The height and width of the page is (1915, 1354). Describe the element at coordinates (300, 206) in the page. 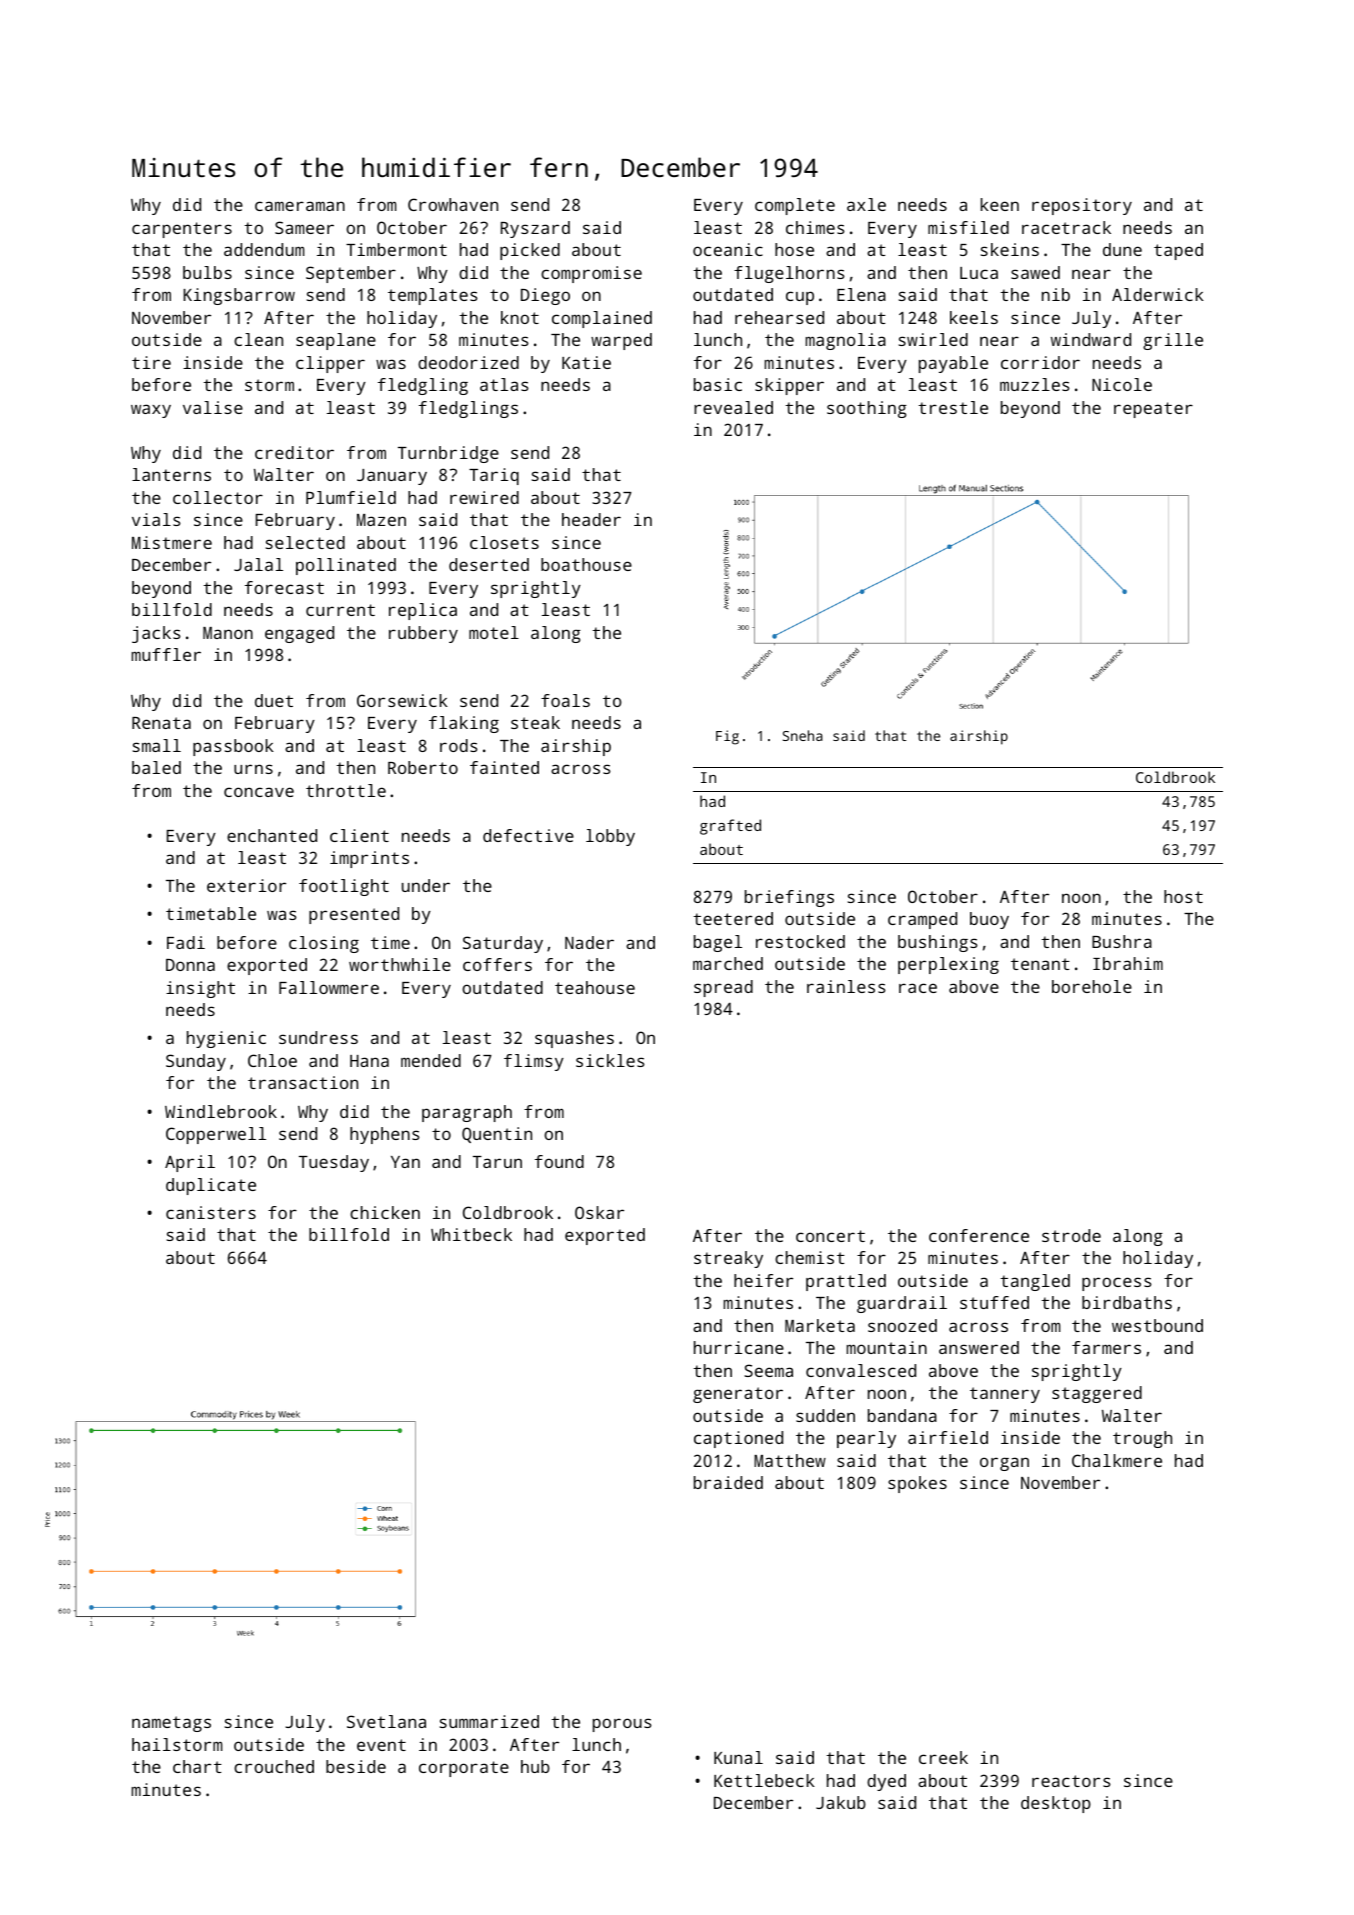

I see `cameraman` at that location.
